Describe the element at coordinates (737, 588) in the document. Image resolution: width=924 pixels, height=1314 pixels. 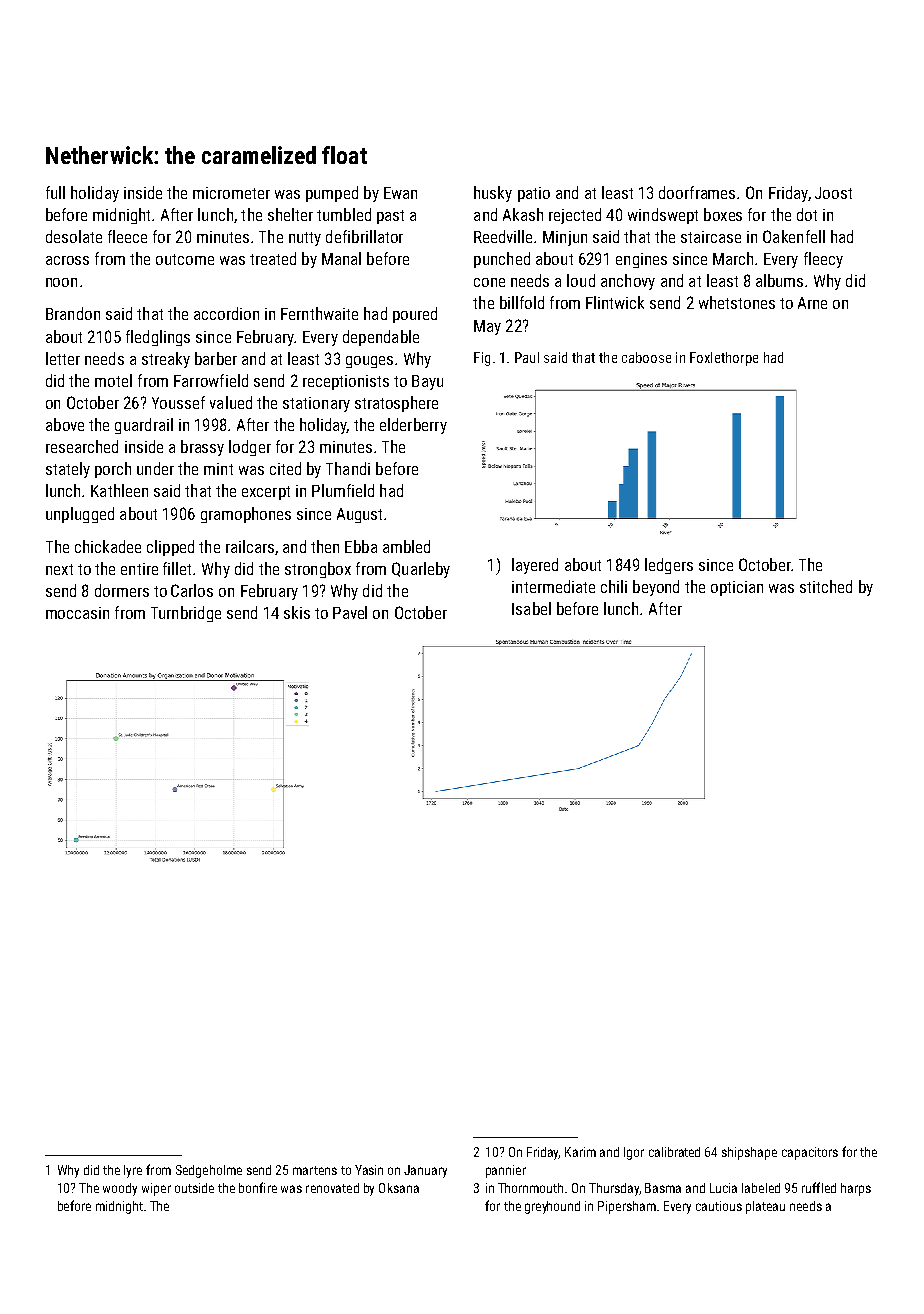
I see `optician` at that location.
